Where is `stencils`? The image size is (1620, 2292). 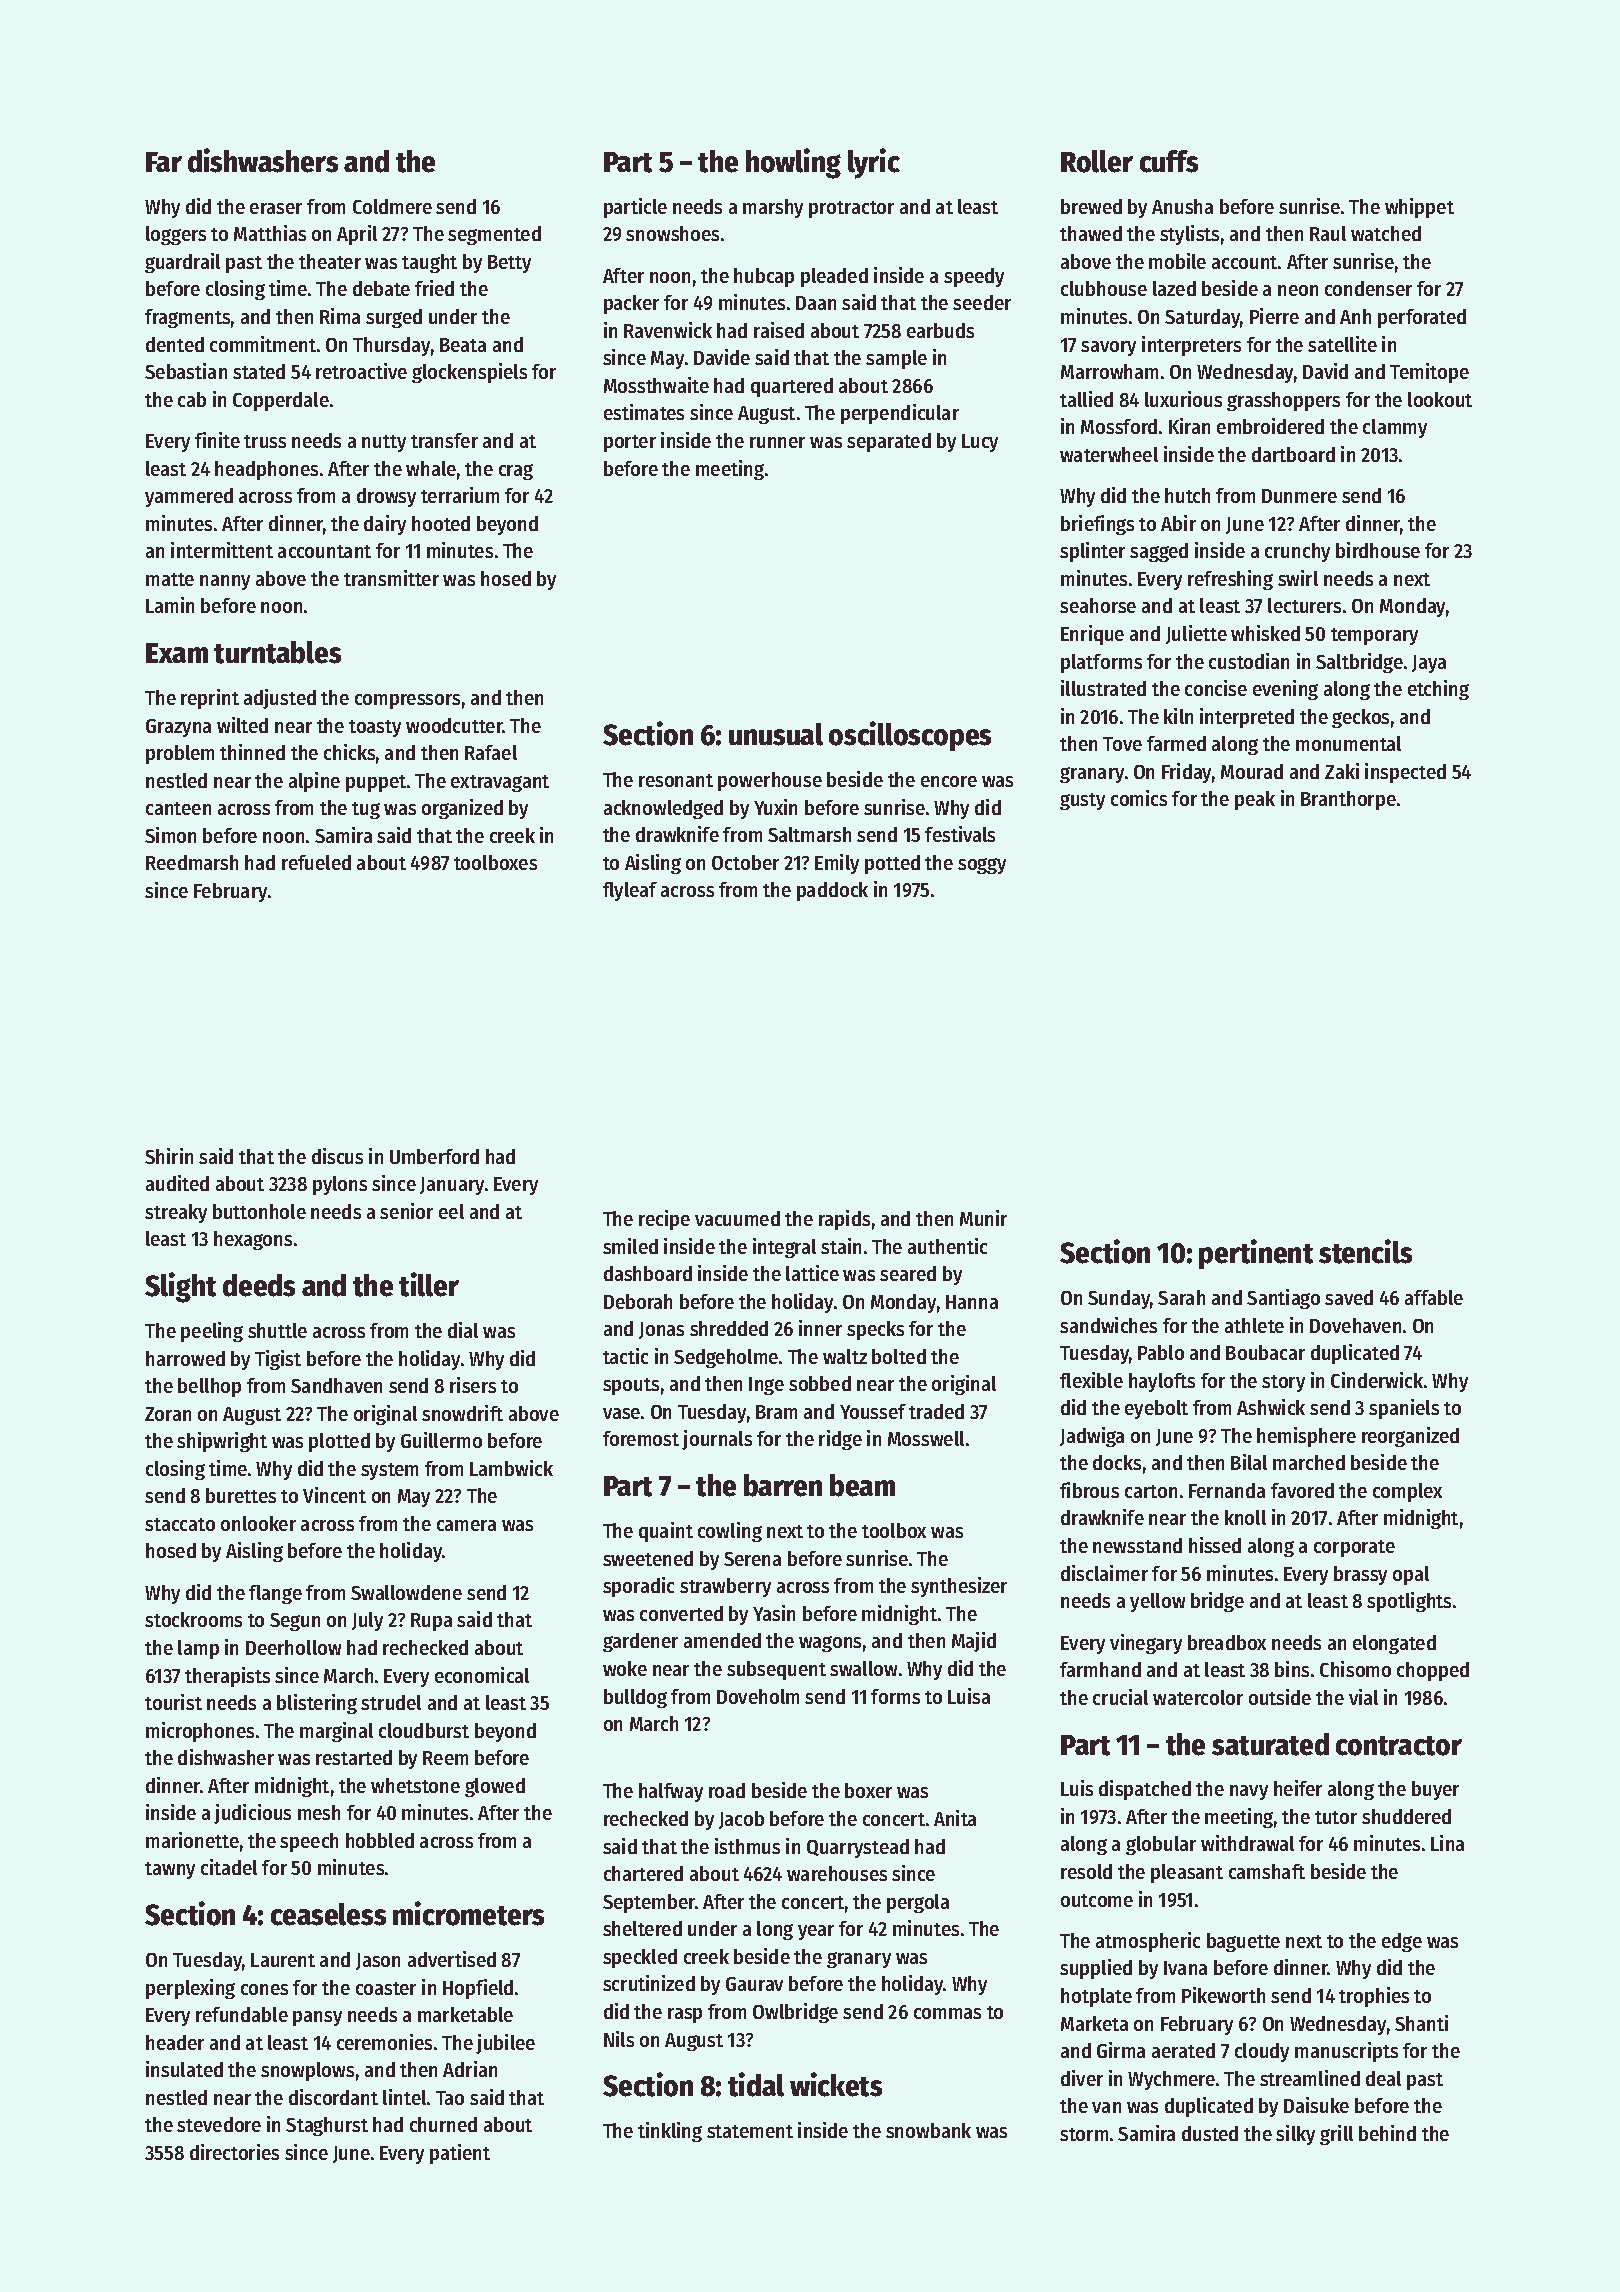 stencils is located at coordinates (1365, 1251).
